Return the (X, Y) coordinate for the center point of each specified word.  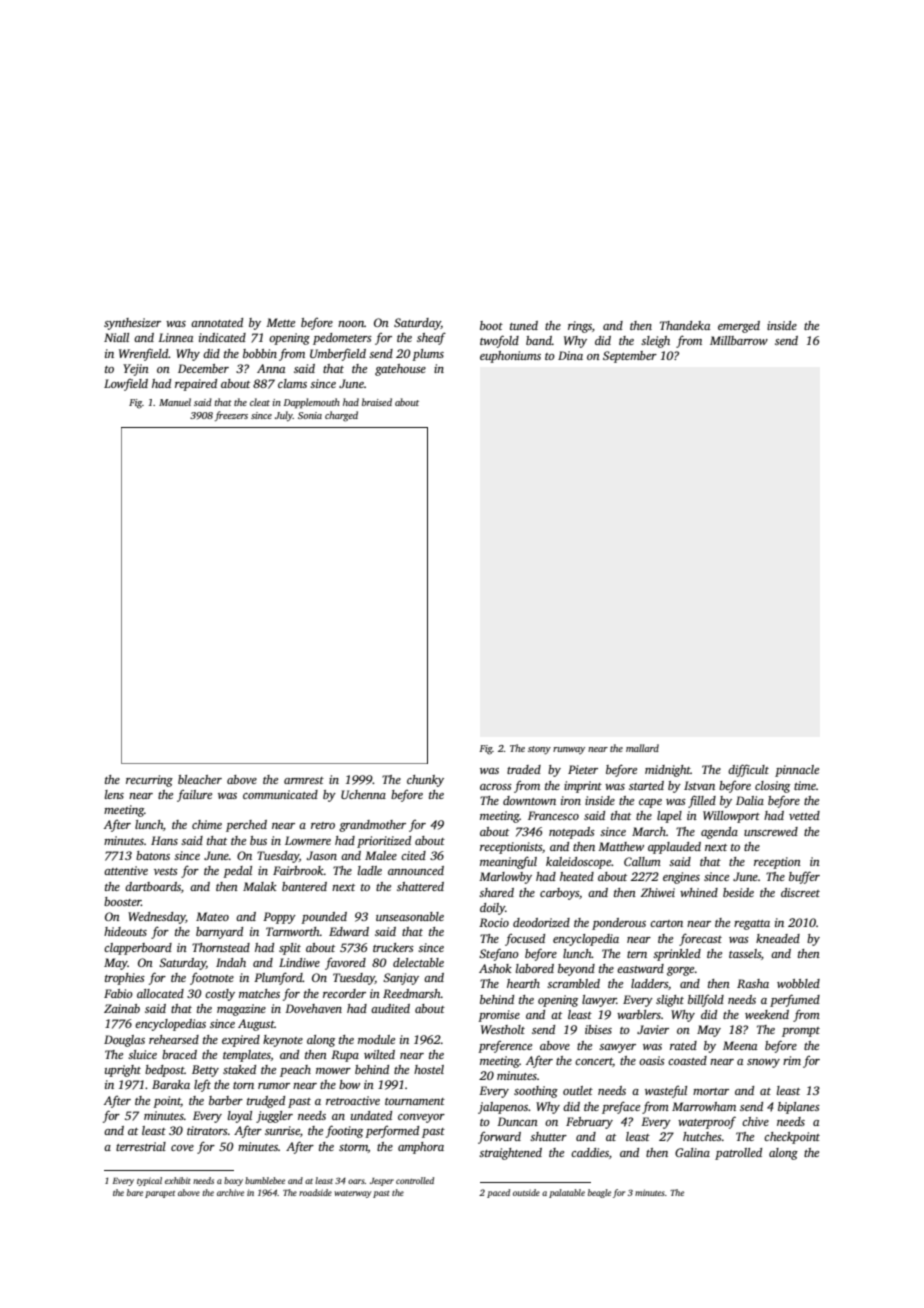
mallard (642, 748)
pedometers (342, 339)
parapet (160, 1194)
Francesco (553, 815)
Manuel (175, 402)
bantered (304, 886)
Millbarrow (739, 340)
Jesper (382, 1182)
